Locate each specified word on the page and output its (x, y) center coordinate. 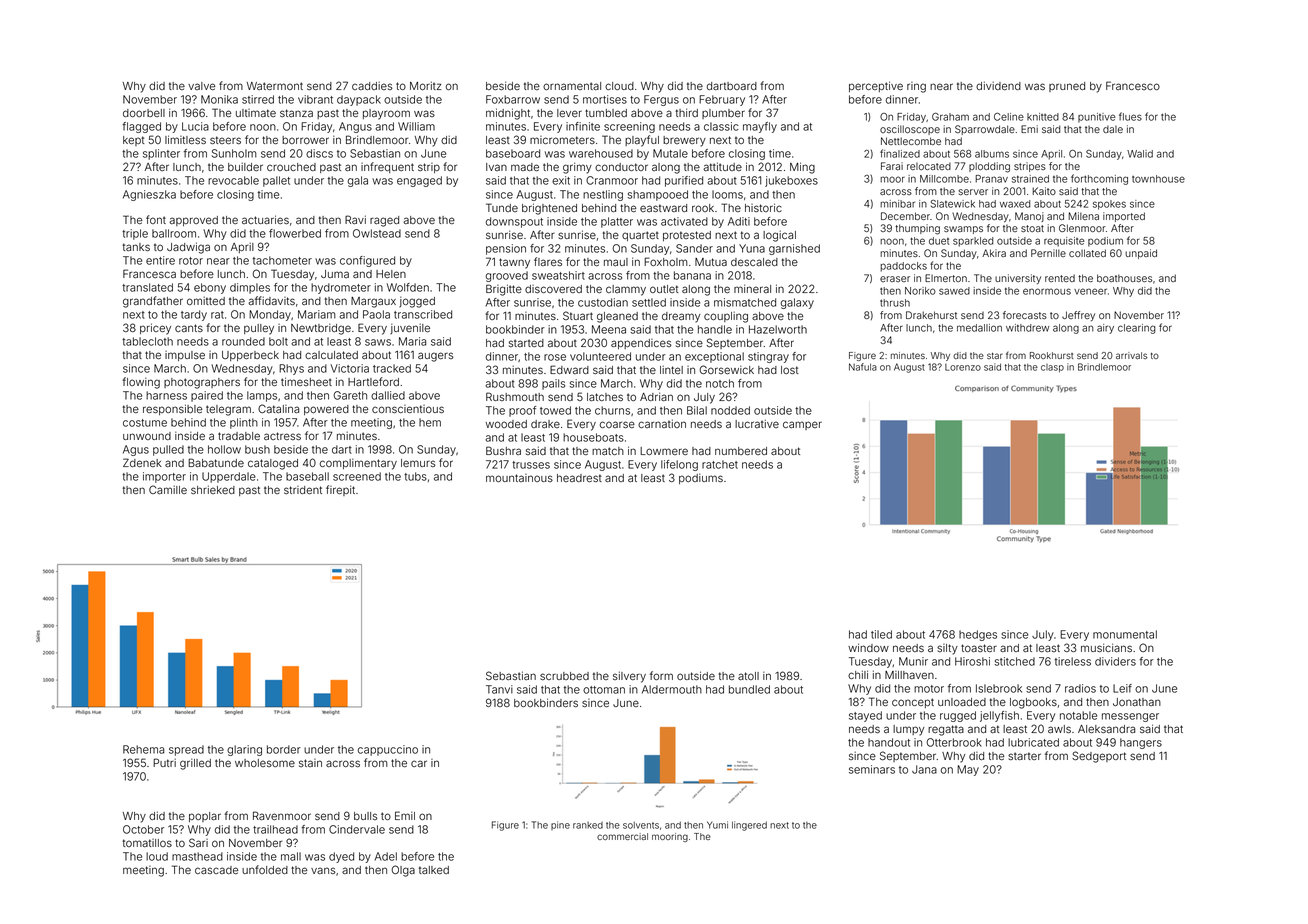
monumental (1125, 634)
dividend (998, 85)
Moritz (425, 85)
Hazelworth (778, 329)
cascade (216, 870)
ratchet (720, 464)
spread (186, 750)
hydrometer (341, 288)
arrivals (1131, 355)
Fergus (661, 100)
